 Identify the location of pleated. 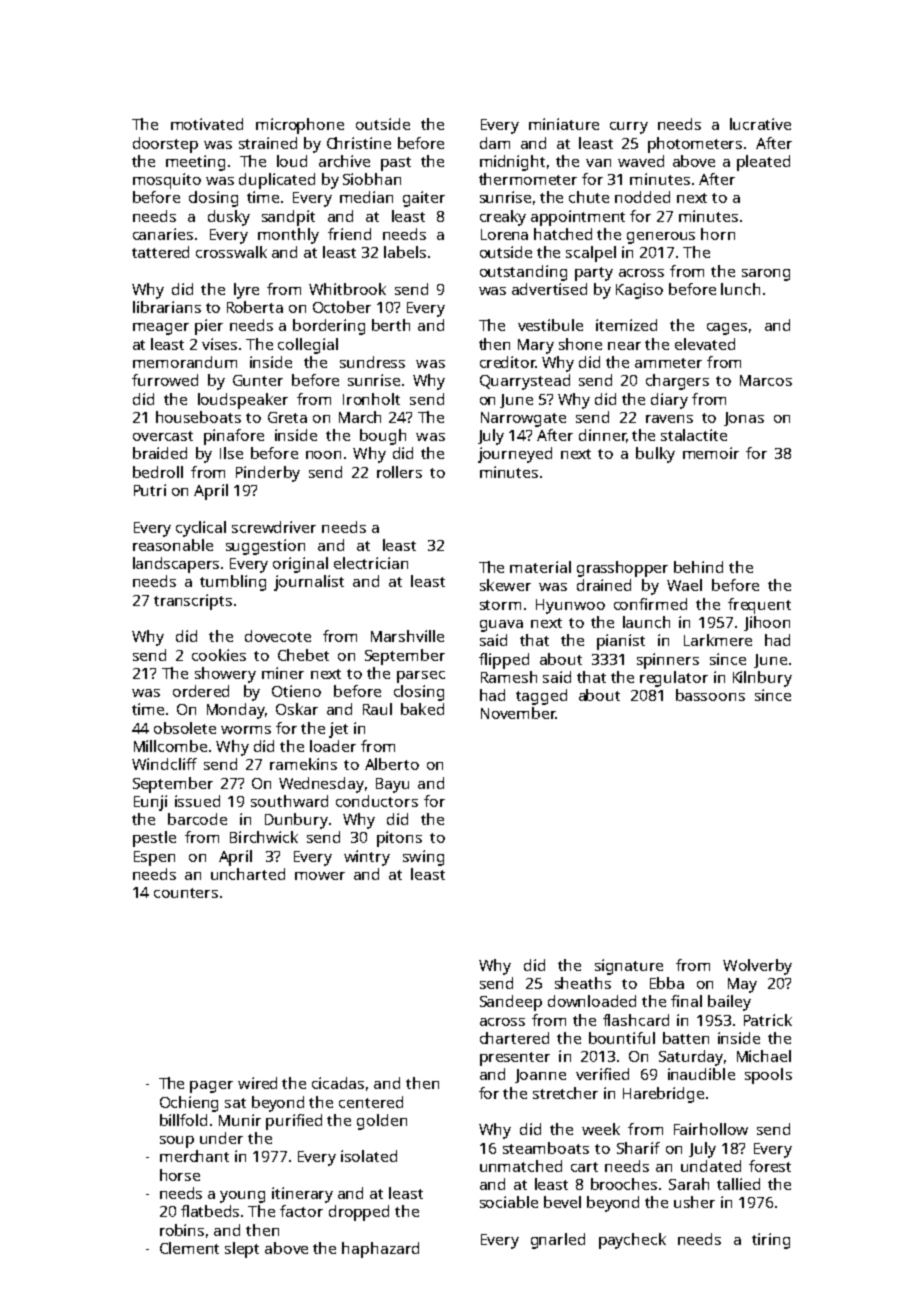
(763, 163).
